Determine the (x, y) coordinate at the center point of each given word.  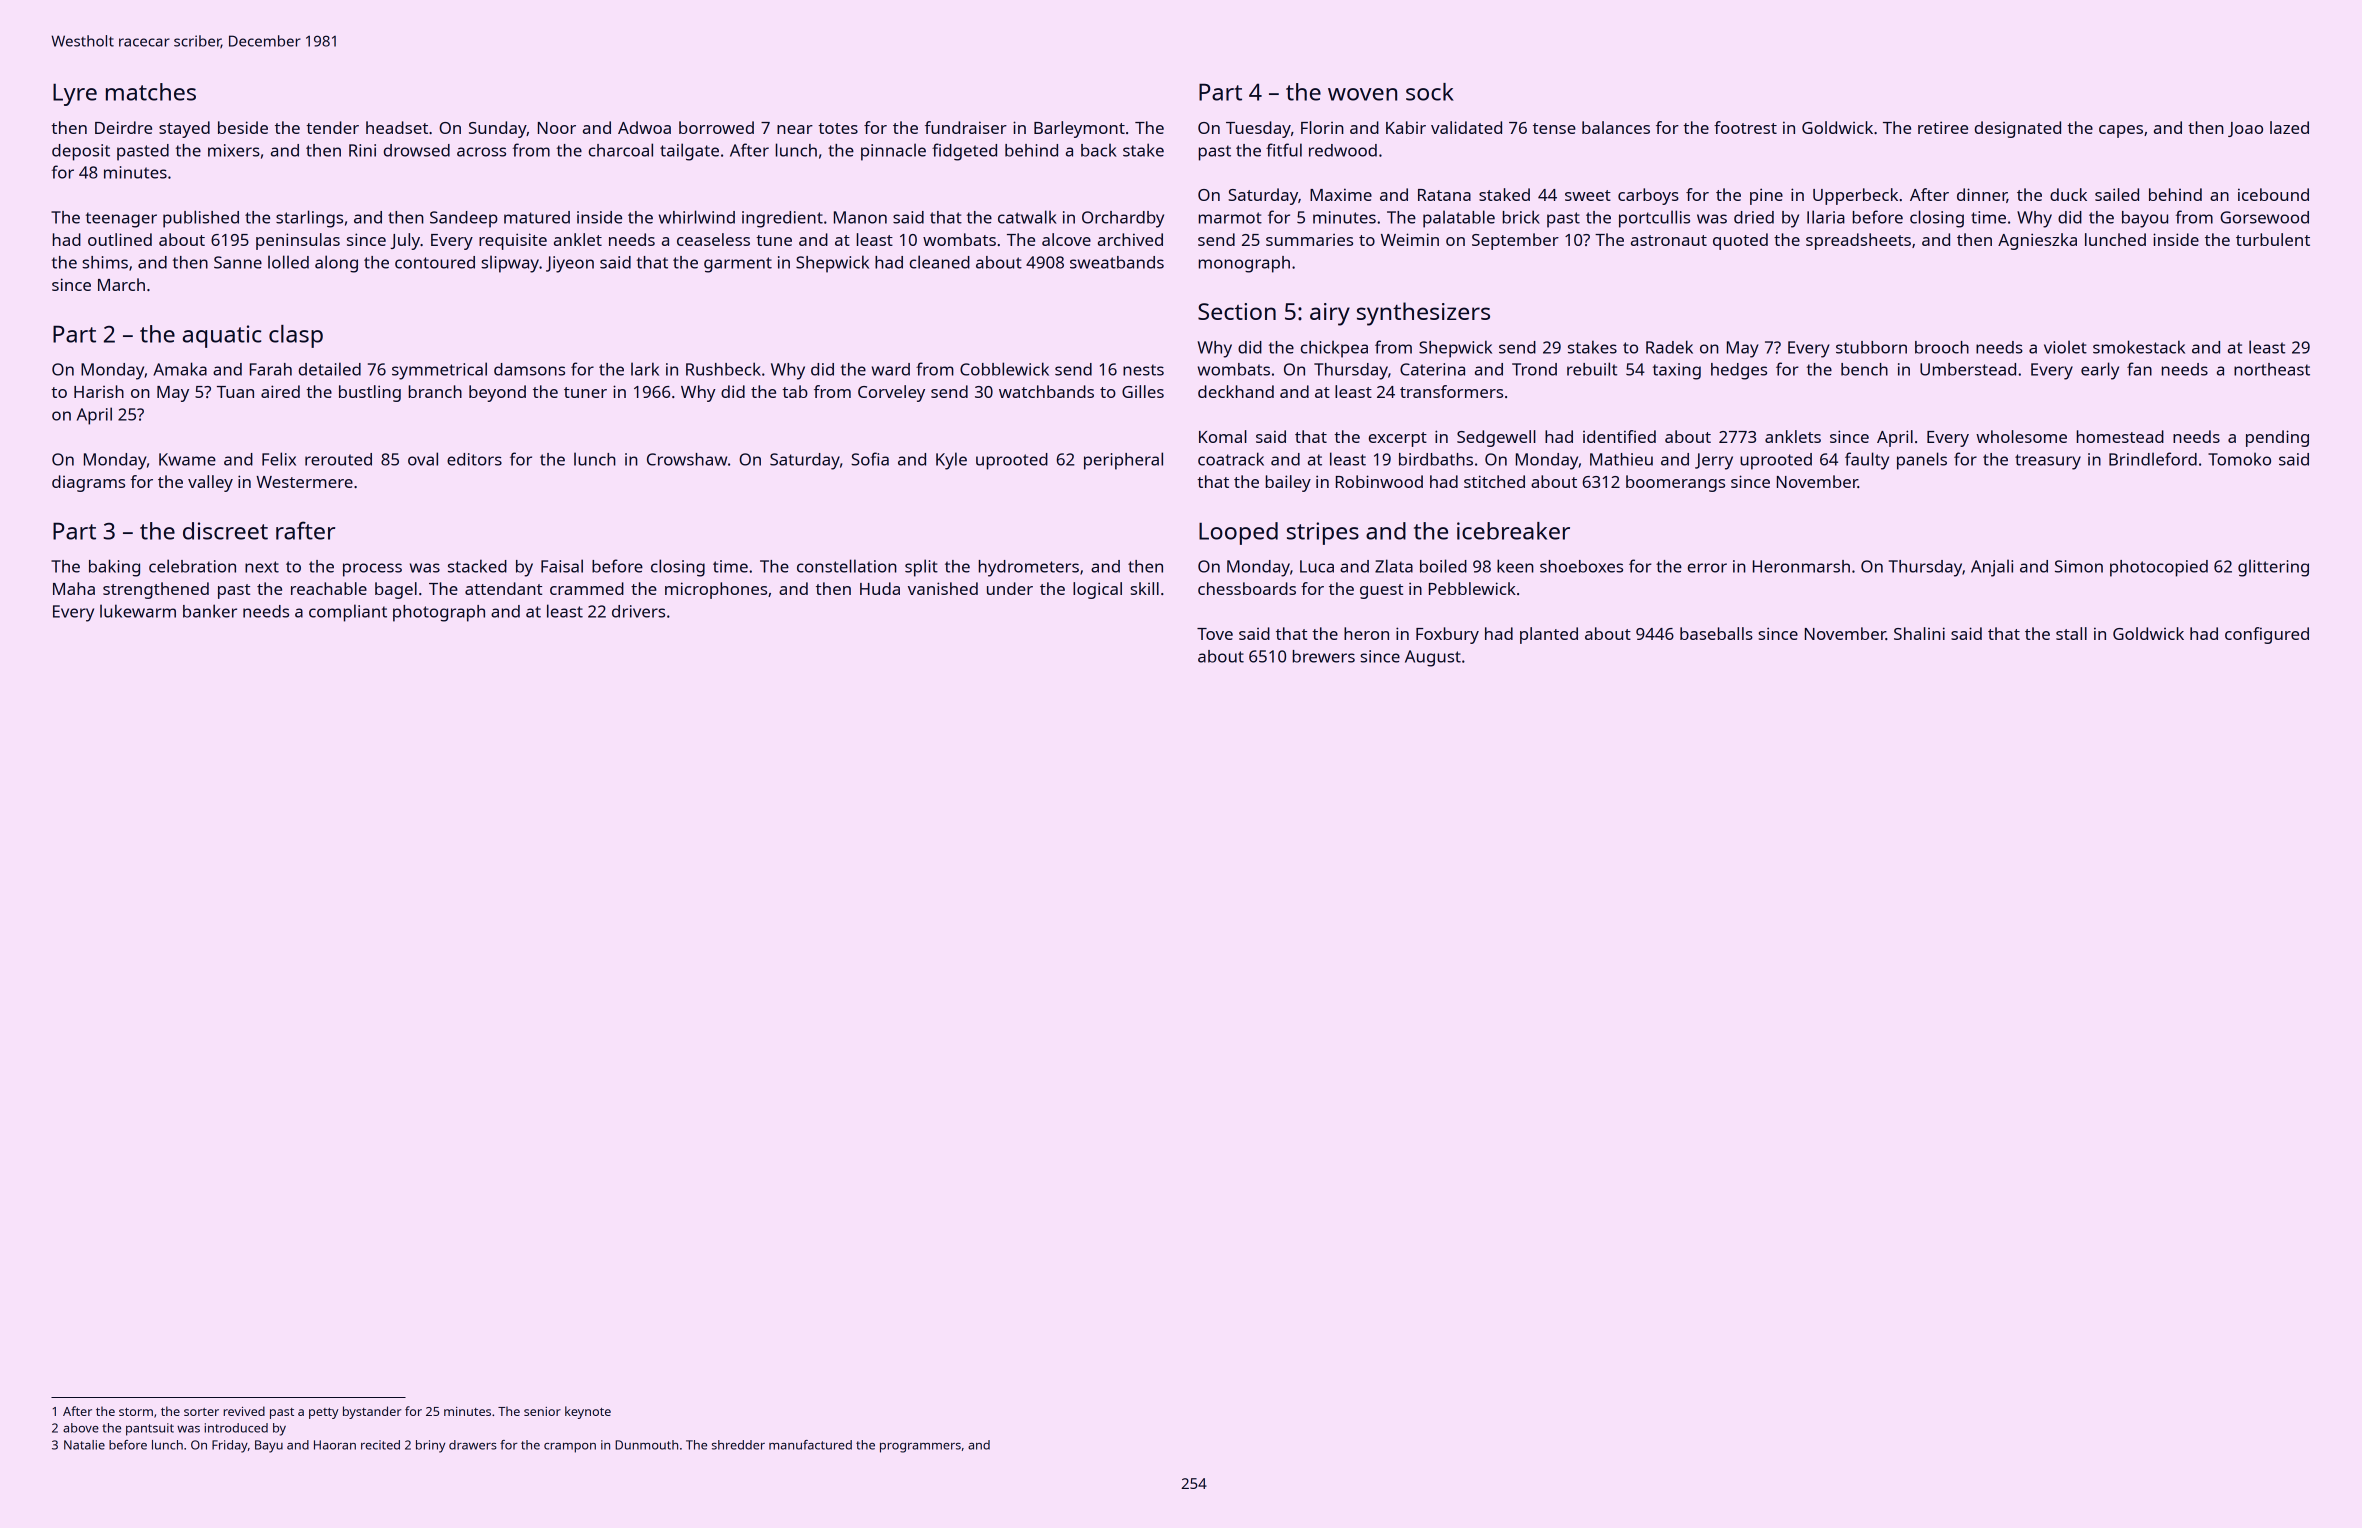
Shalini (1919, 633)
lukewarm (138, 611)
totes (838, 128)
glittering (2273, 568)
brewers (1324, 656)
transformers (1451, 391)
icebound (2273, 194)
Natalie (84, 1445)
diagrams (88, 483)
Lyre (75, 94)
